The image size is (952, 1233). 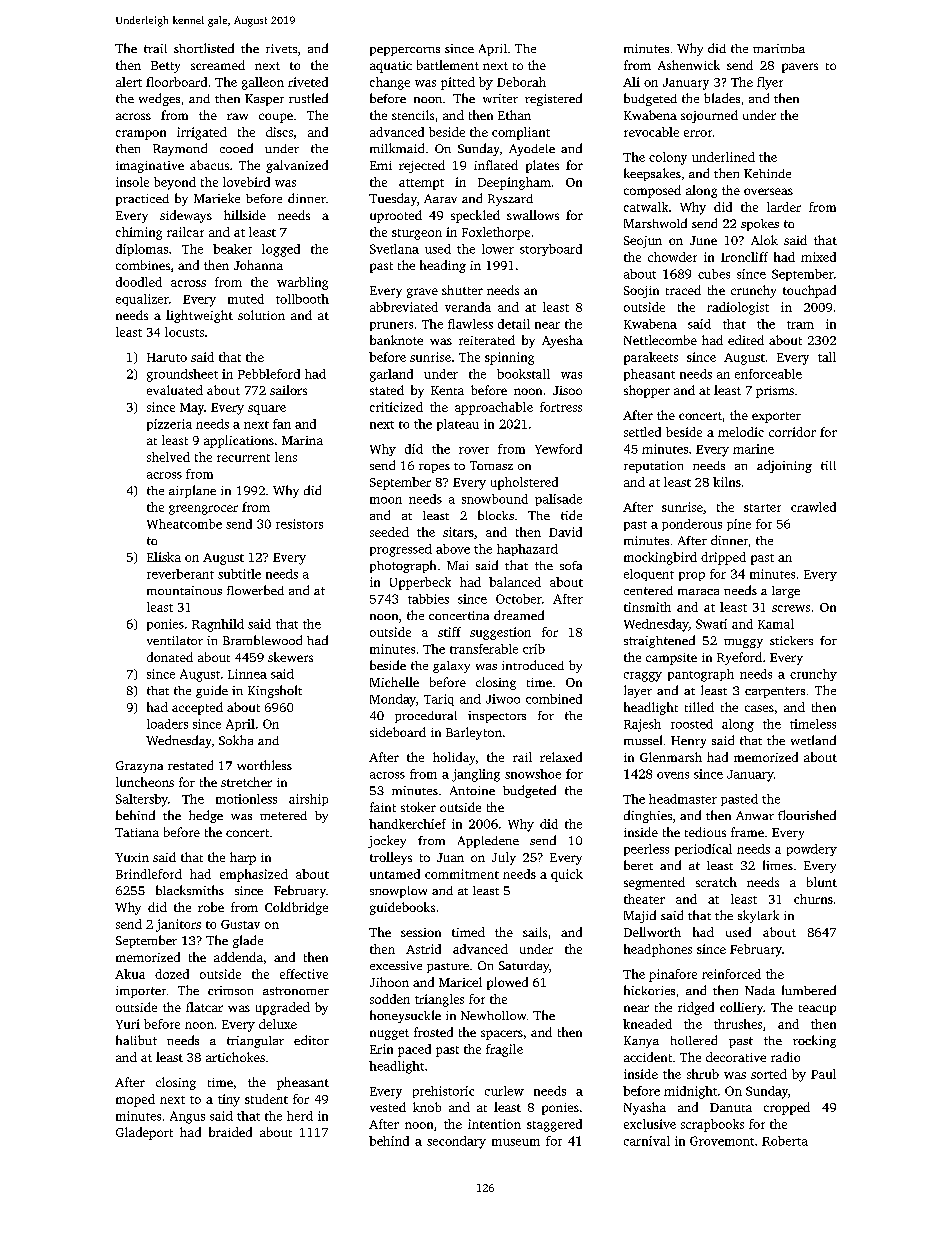 I want to click on storyboard, so click(x=551, y=250).
